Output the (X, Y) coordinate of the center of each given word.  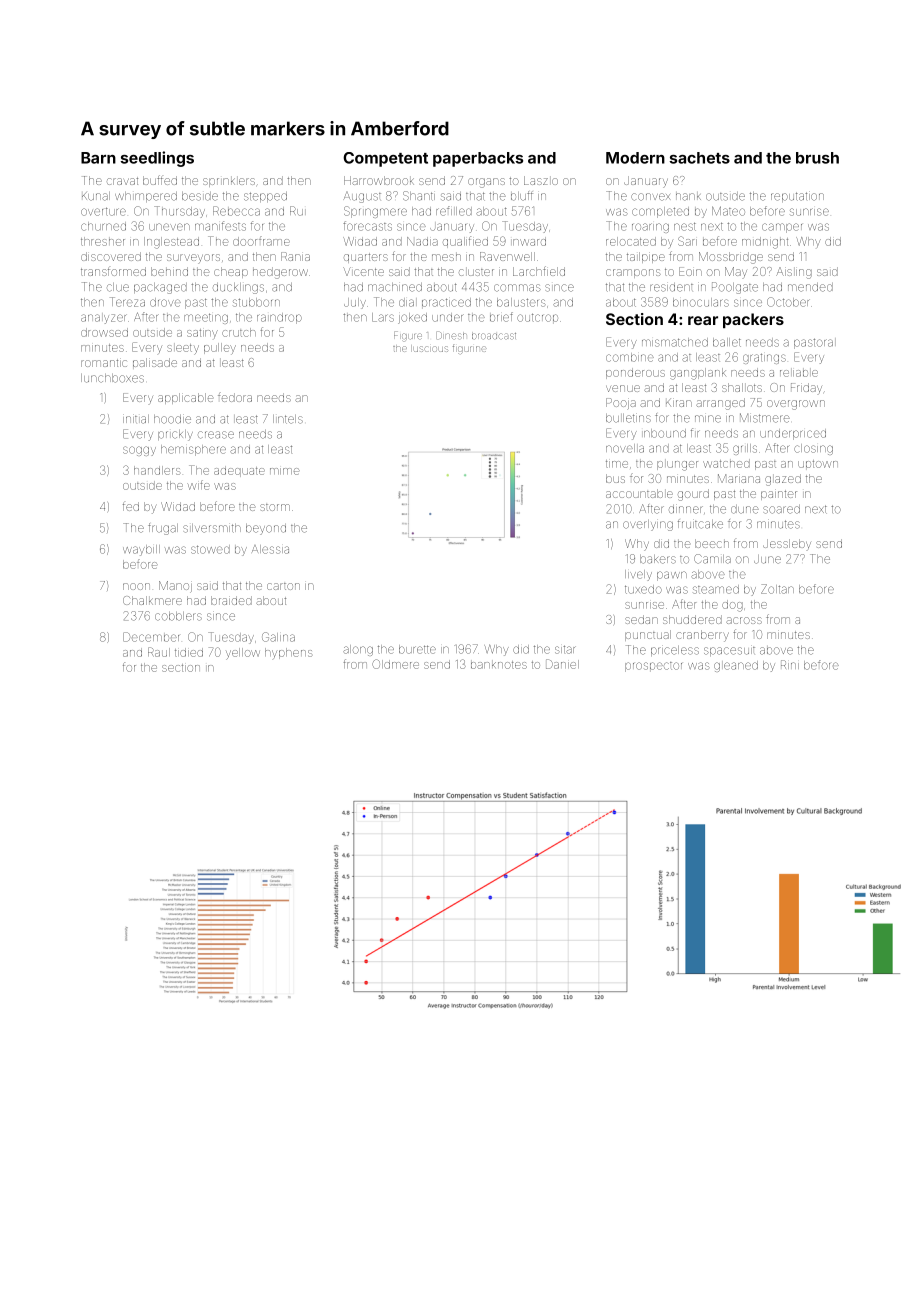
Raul (159, 652)
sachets (699, 158)
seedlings (157, 159)
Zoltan (777, 589)
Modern (635, 158)
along (358, 650)
